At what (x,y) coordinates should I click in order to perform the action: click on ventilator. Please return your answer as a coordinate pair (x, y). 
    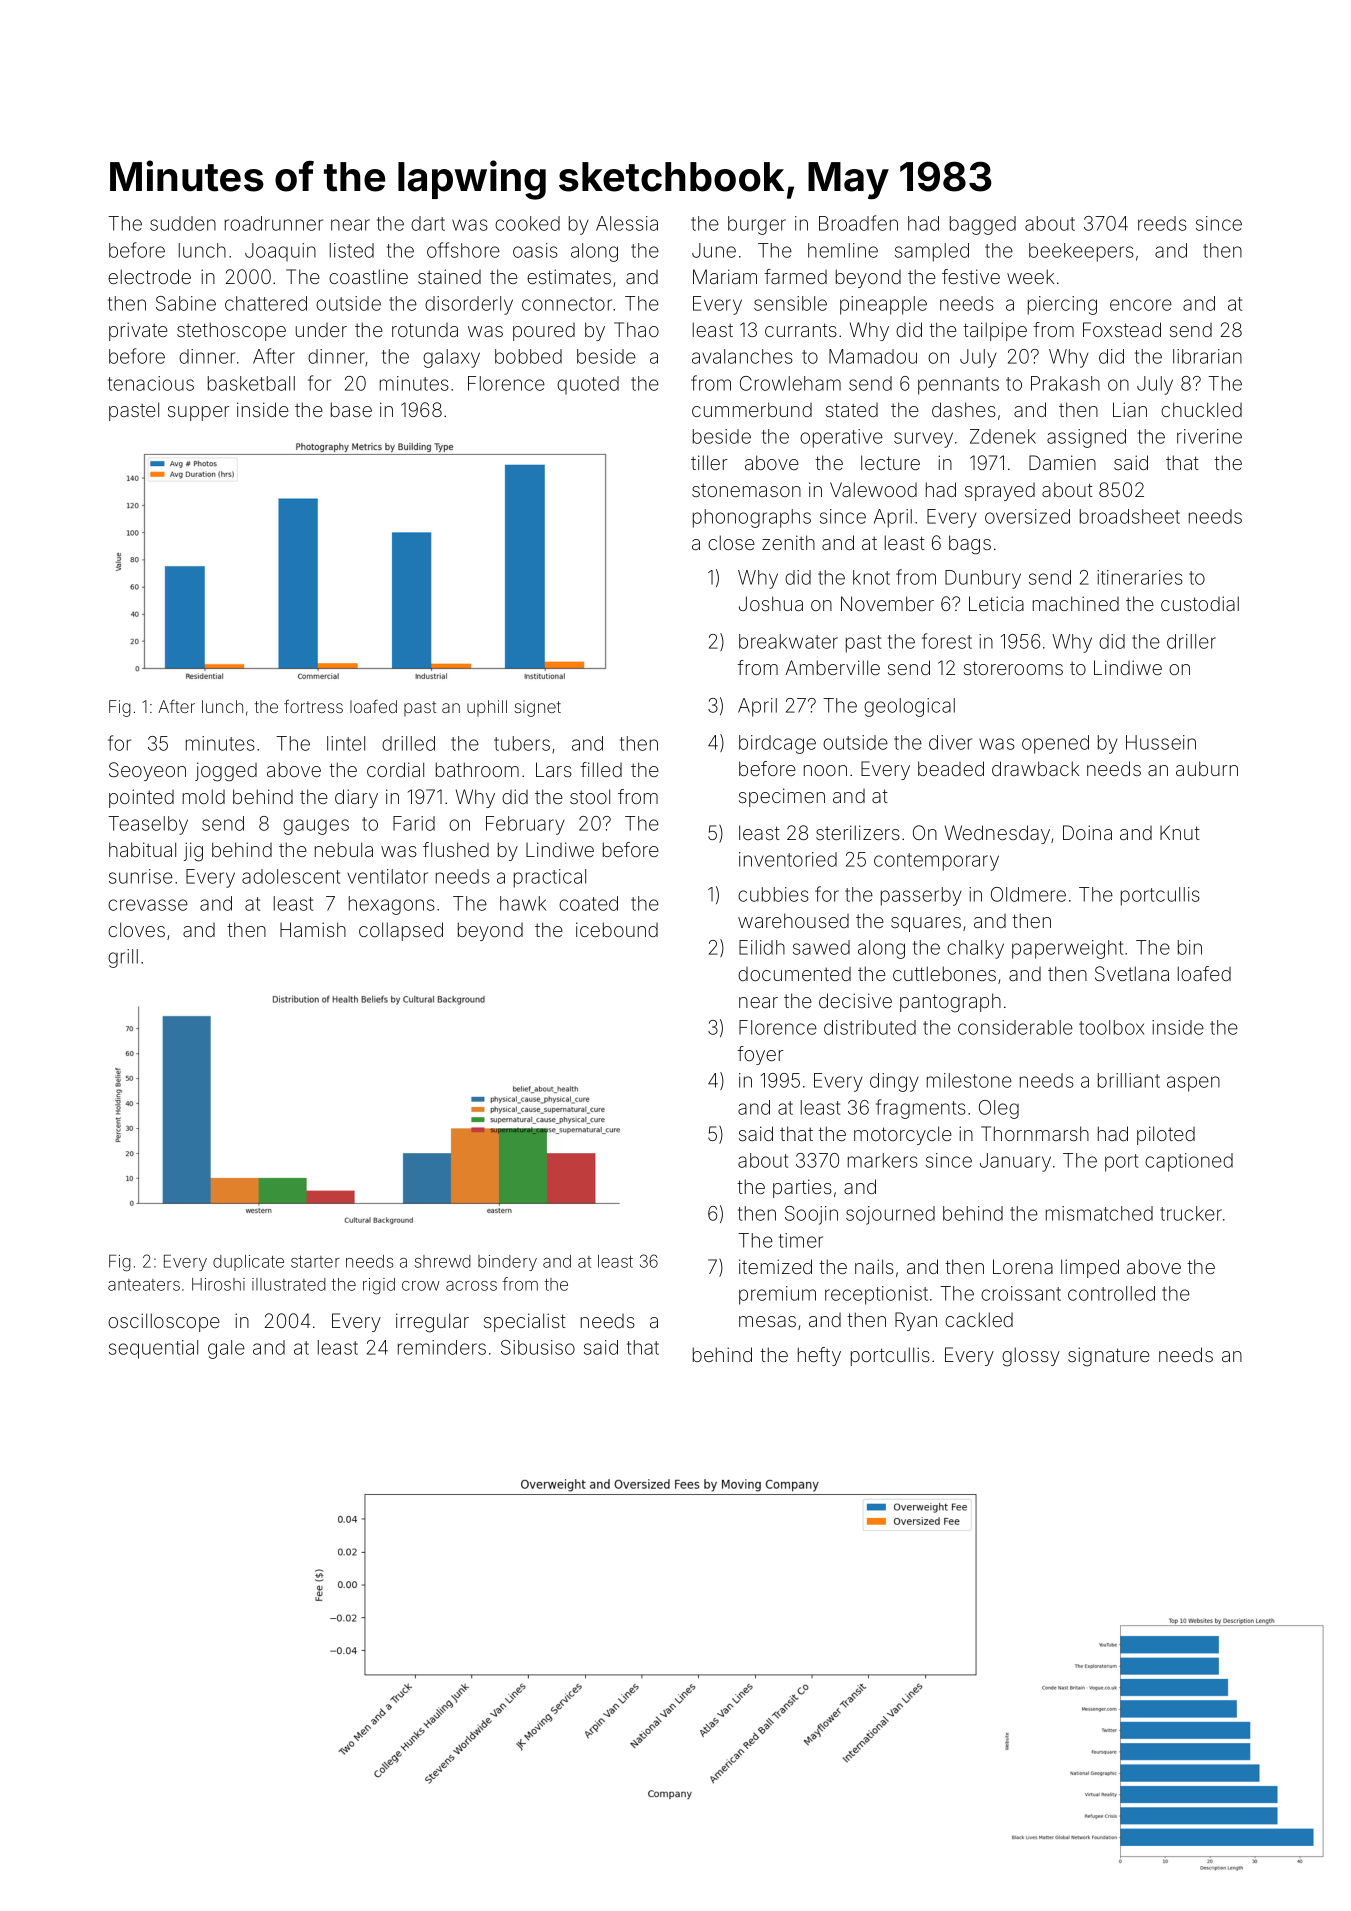
    Looking at the image, I should click on (387, 876).
